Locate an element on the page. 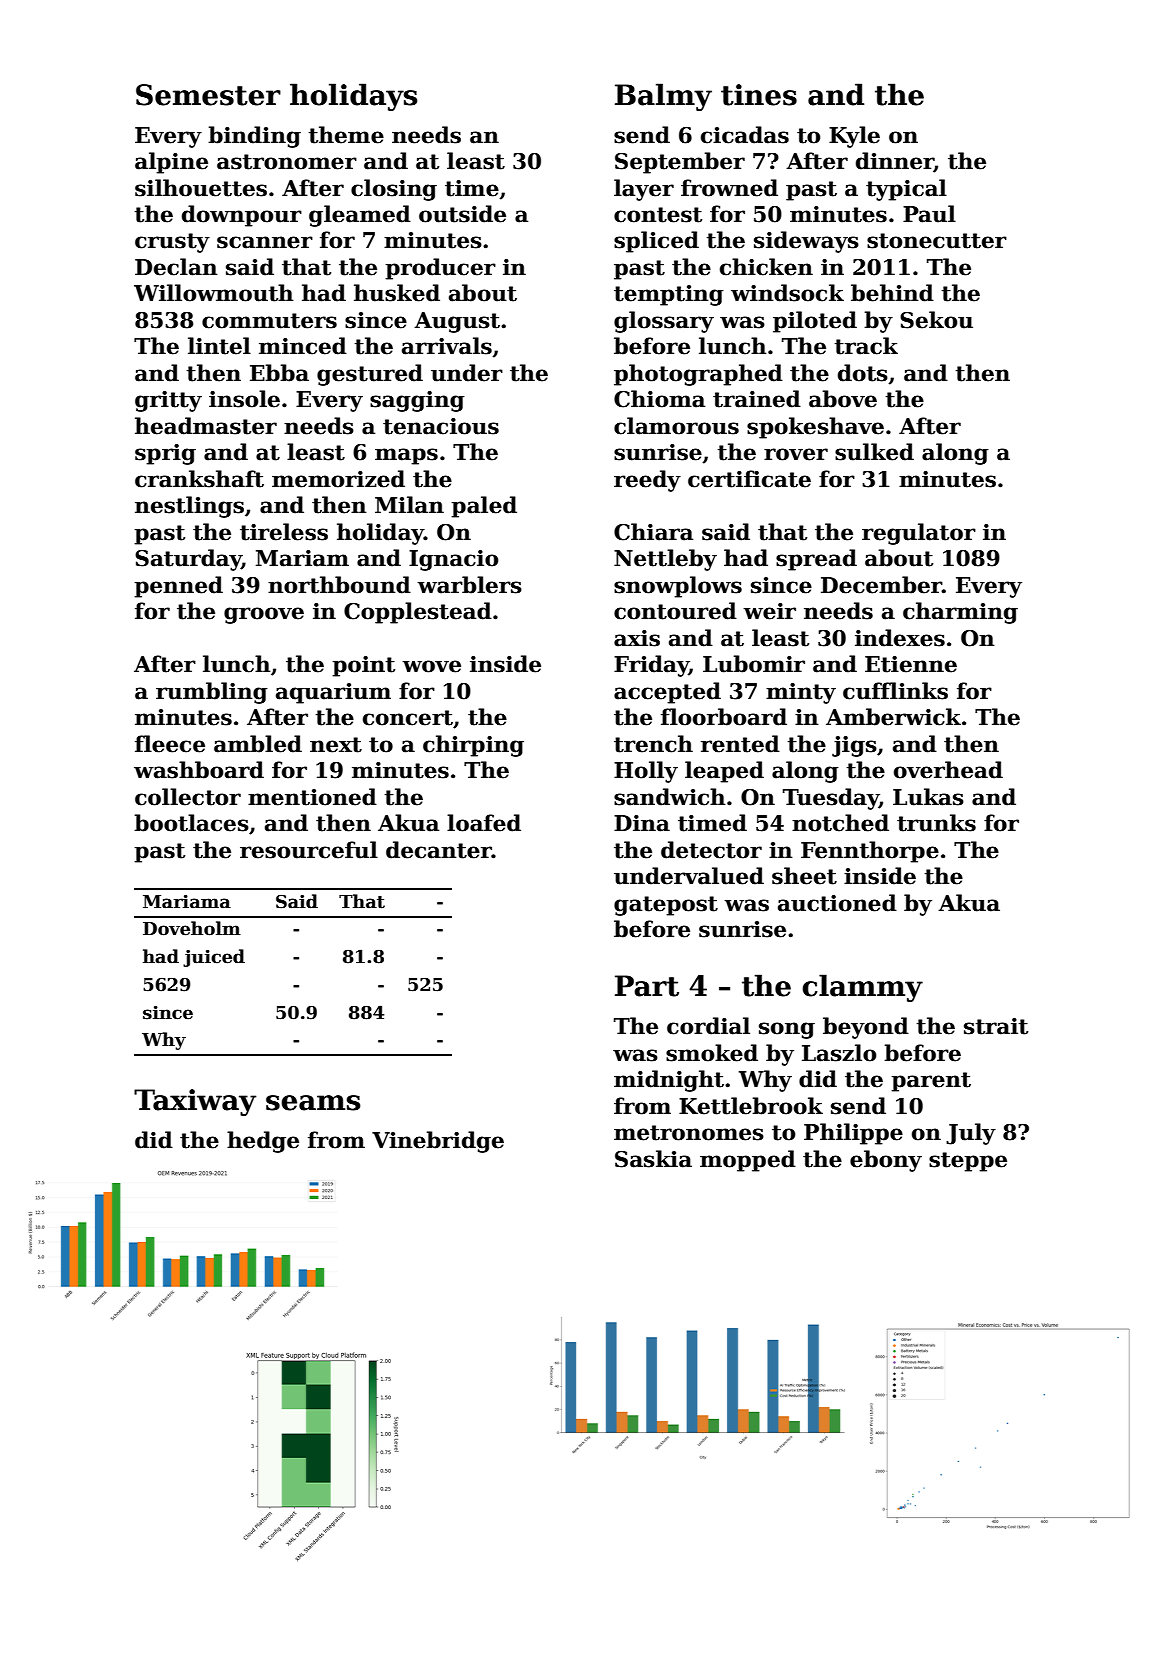 The width and height of the document is (1165, 1654). mentioned is located at coordinates (312, 797).
